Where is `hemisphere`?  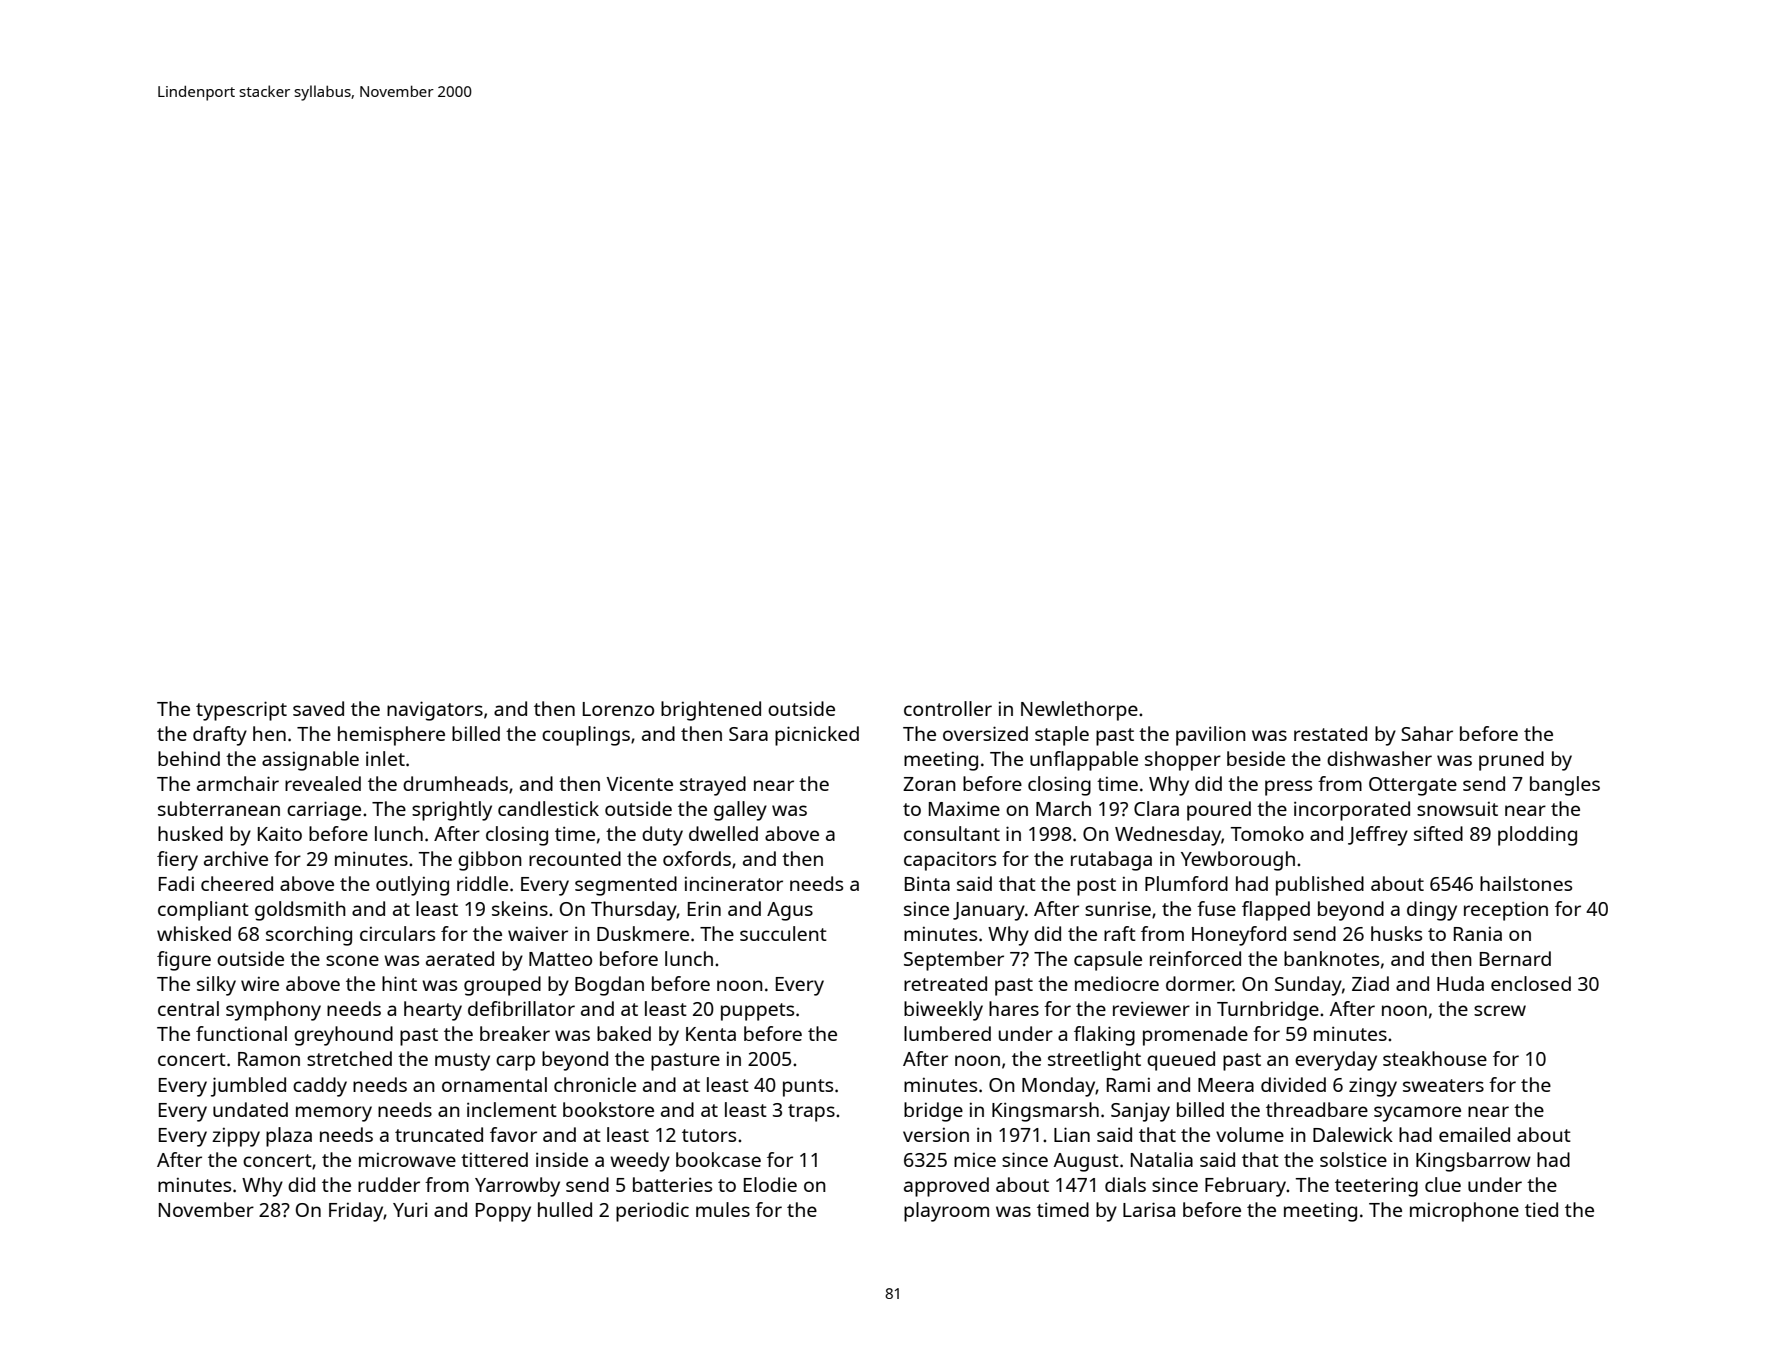
hemisphere is located at coordinates (391, 736).
